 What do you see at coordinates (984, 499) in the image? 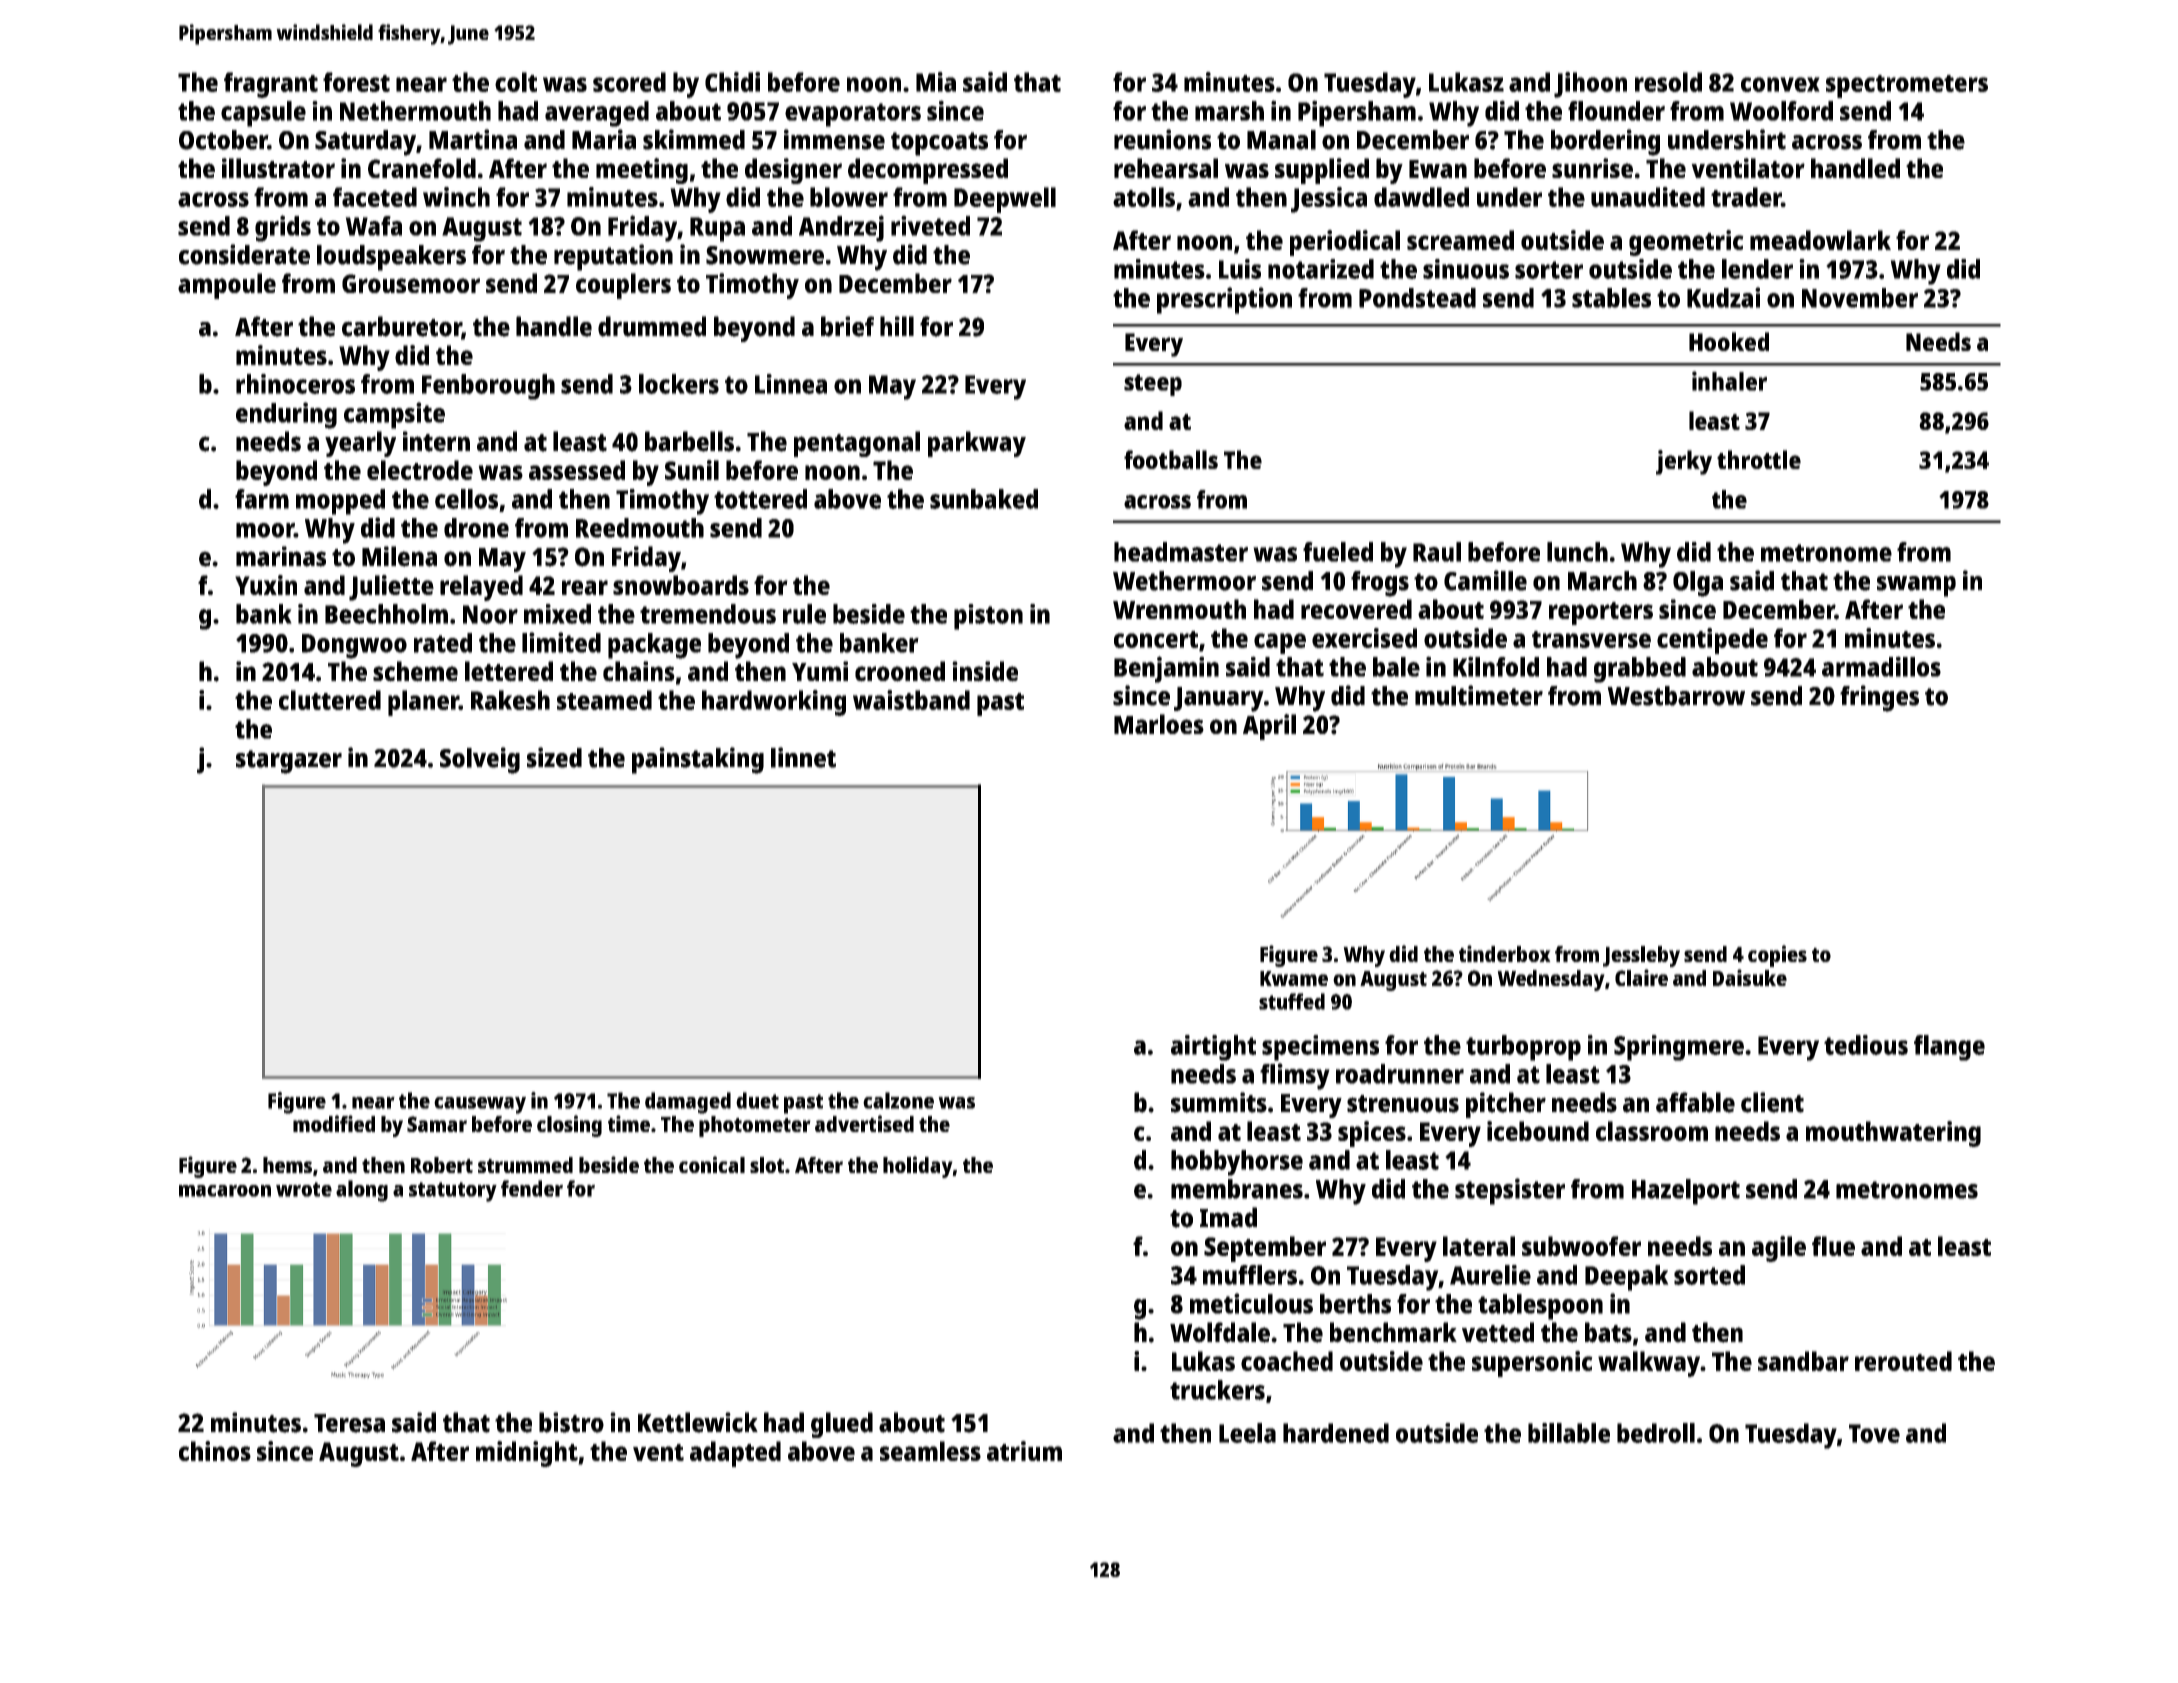
I see `sunbaked` at bounding box center [984, 499].
